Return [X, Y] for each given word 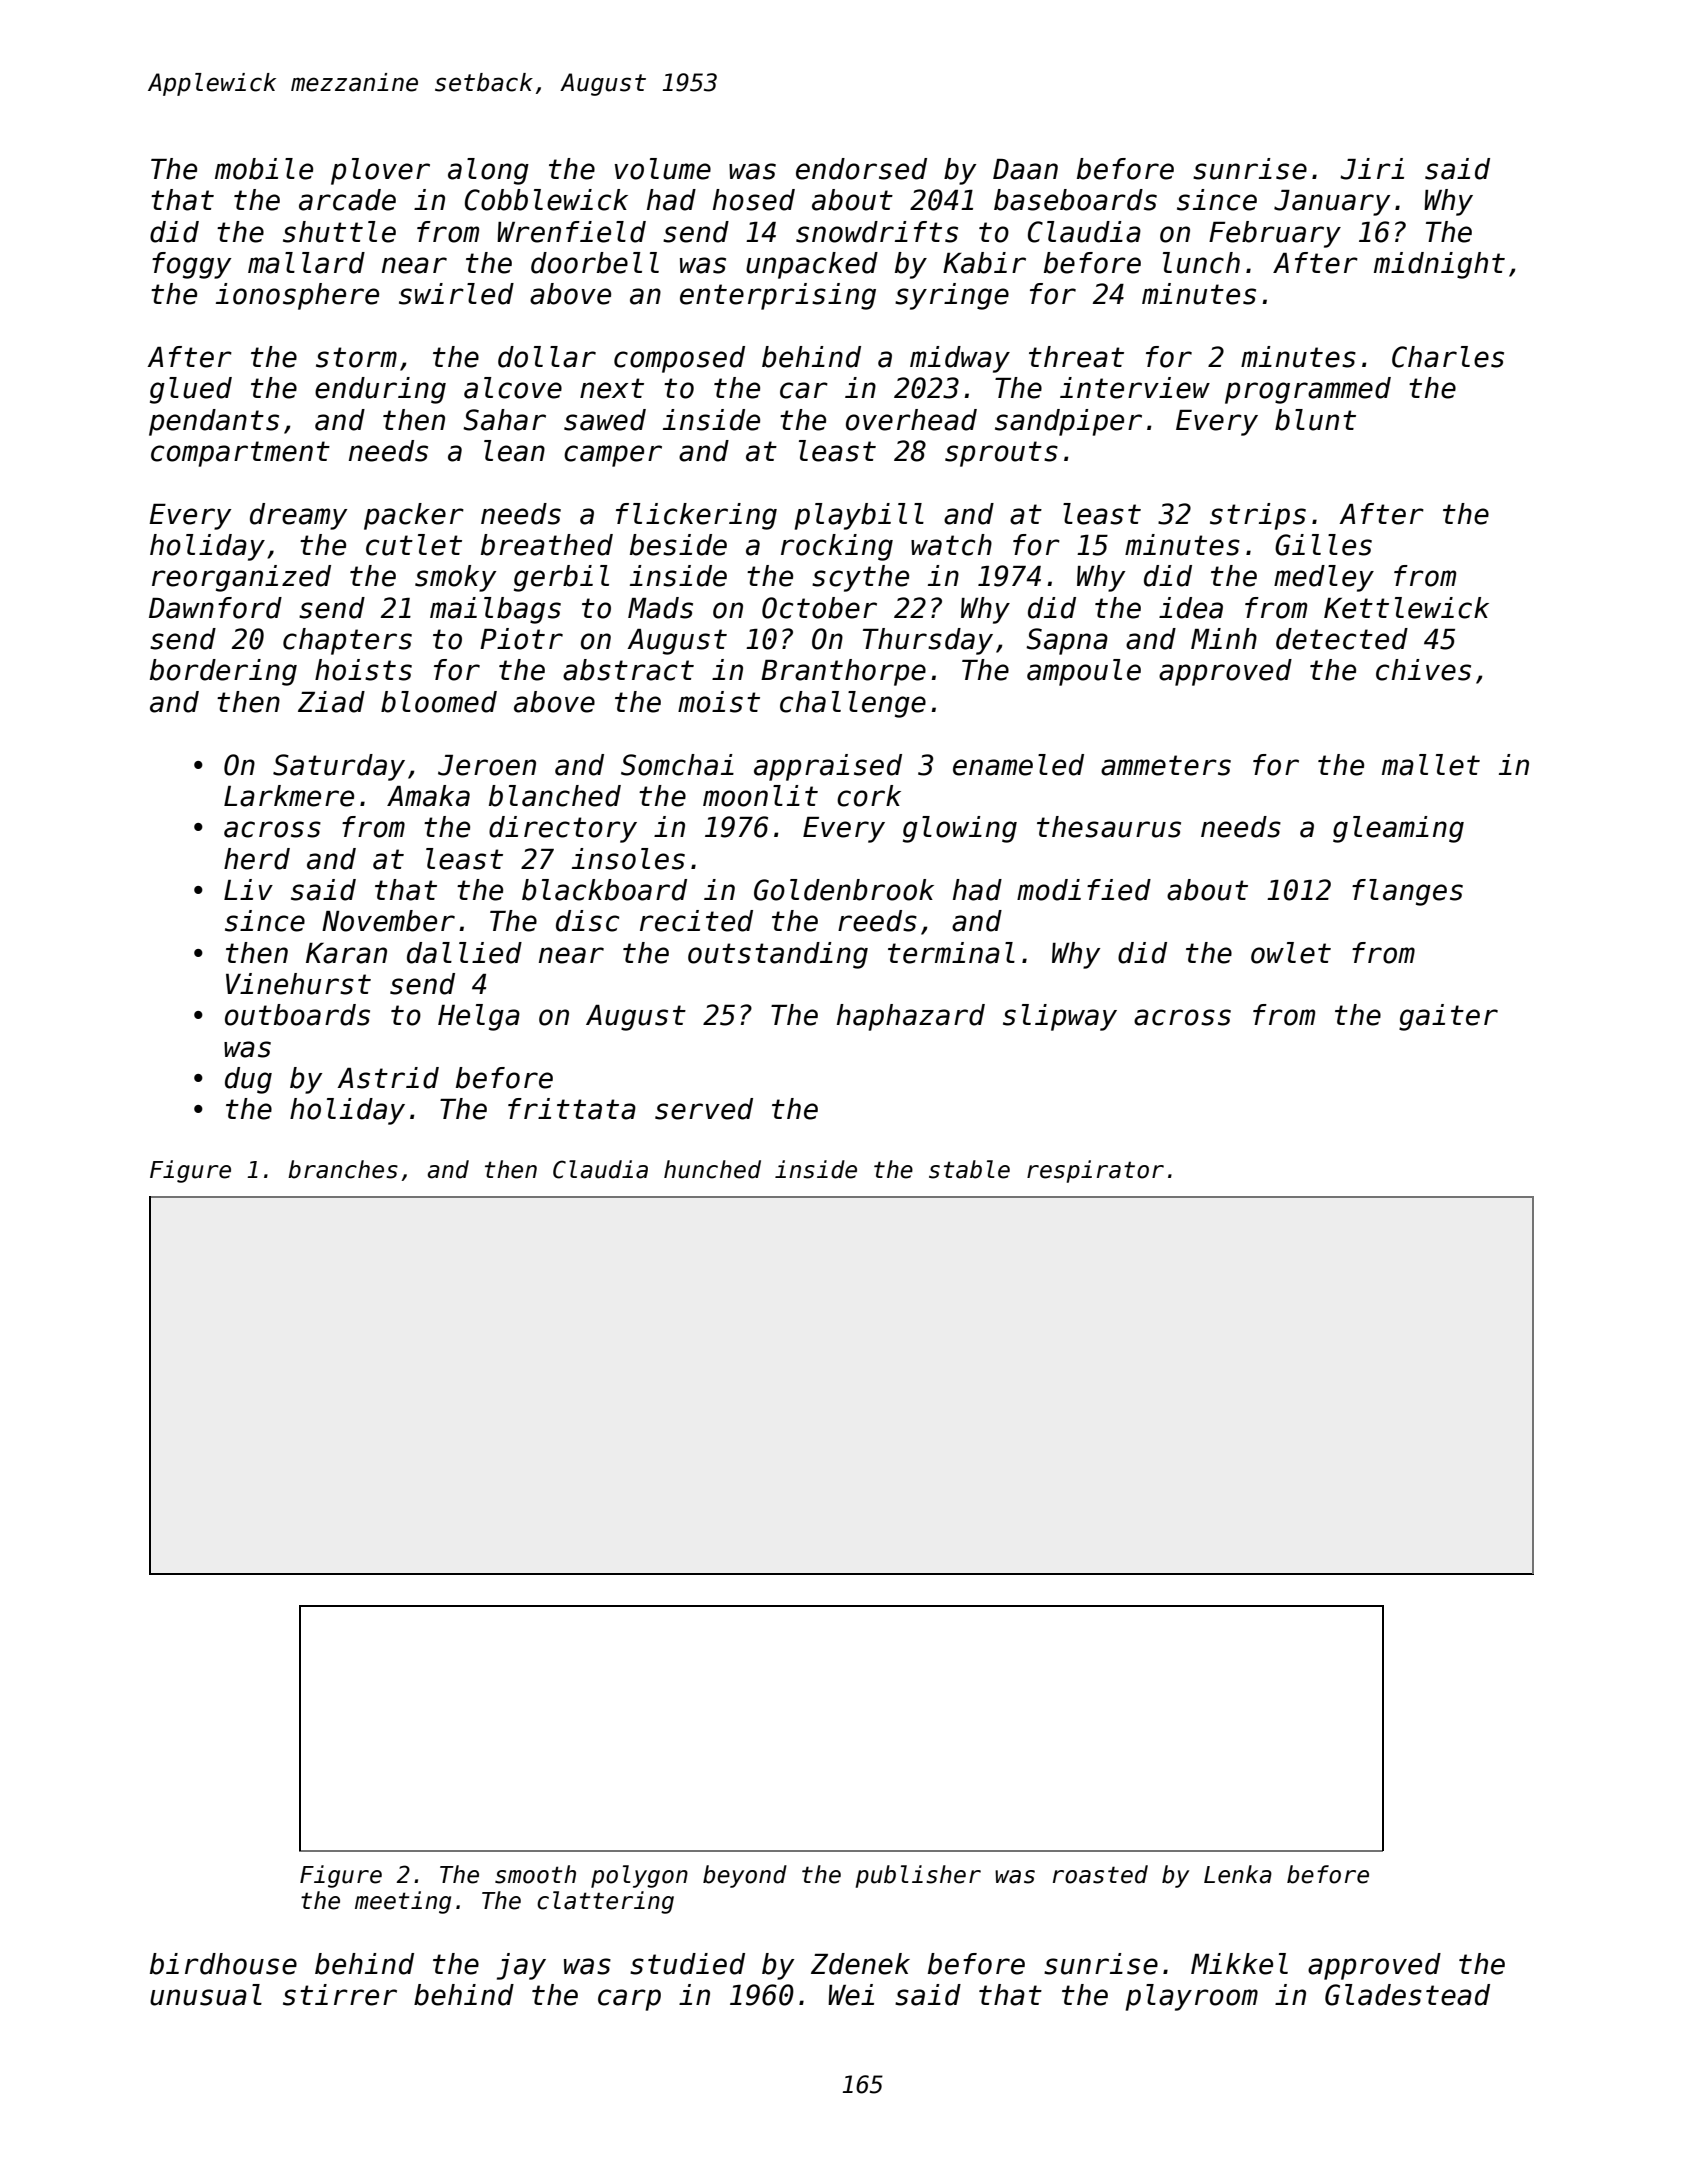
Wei [851, 1995]
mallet [1431, 765]
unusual [206, 1995]
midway [960, 359]
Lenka [1238, 1874]
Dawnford [215, 608]
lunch [1201, 263]
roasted [1100, 1874]
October [819, 608]
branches [343, 1169]
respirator [1095, 1171]
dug [248, 1080]
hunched [712, 1169]
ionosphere [297, 296]
